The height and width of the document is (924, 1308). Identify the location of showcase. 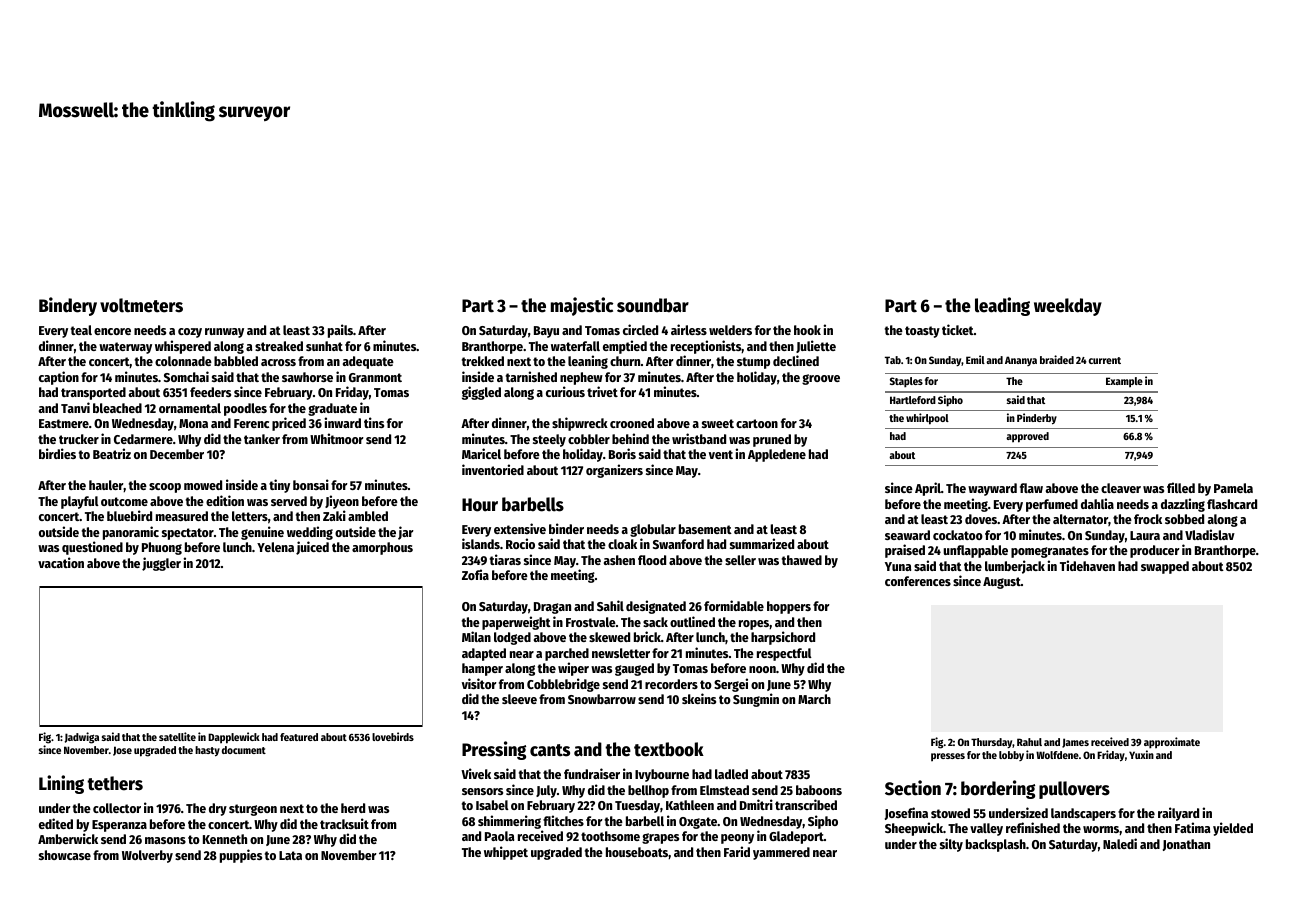
(65, 855).
